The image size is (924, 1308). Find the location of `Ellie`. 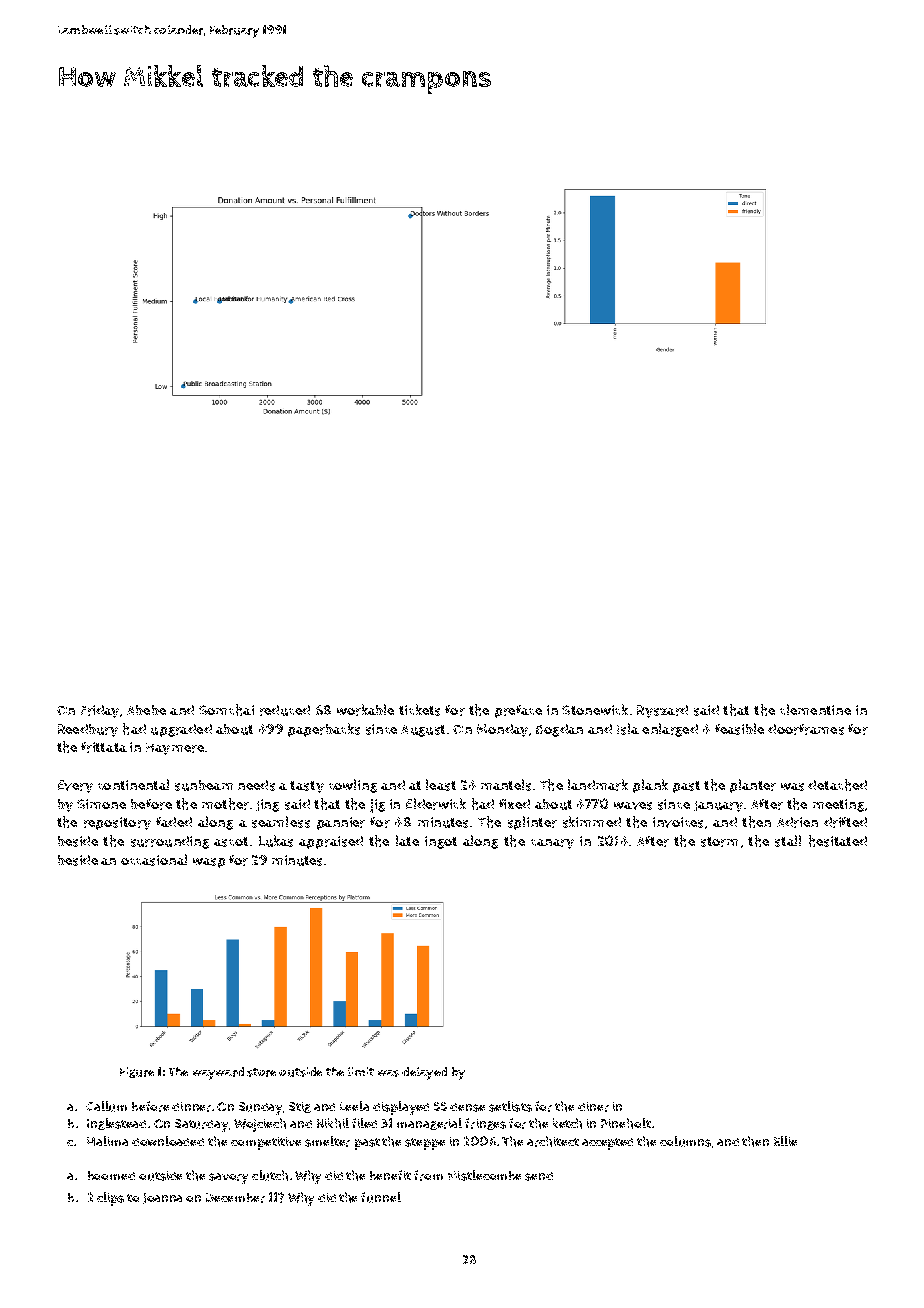

Ellie is located at coordinates (785, 1141).
